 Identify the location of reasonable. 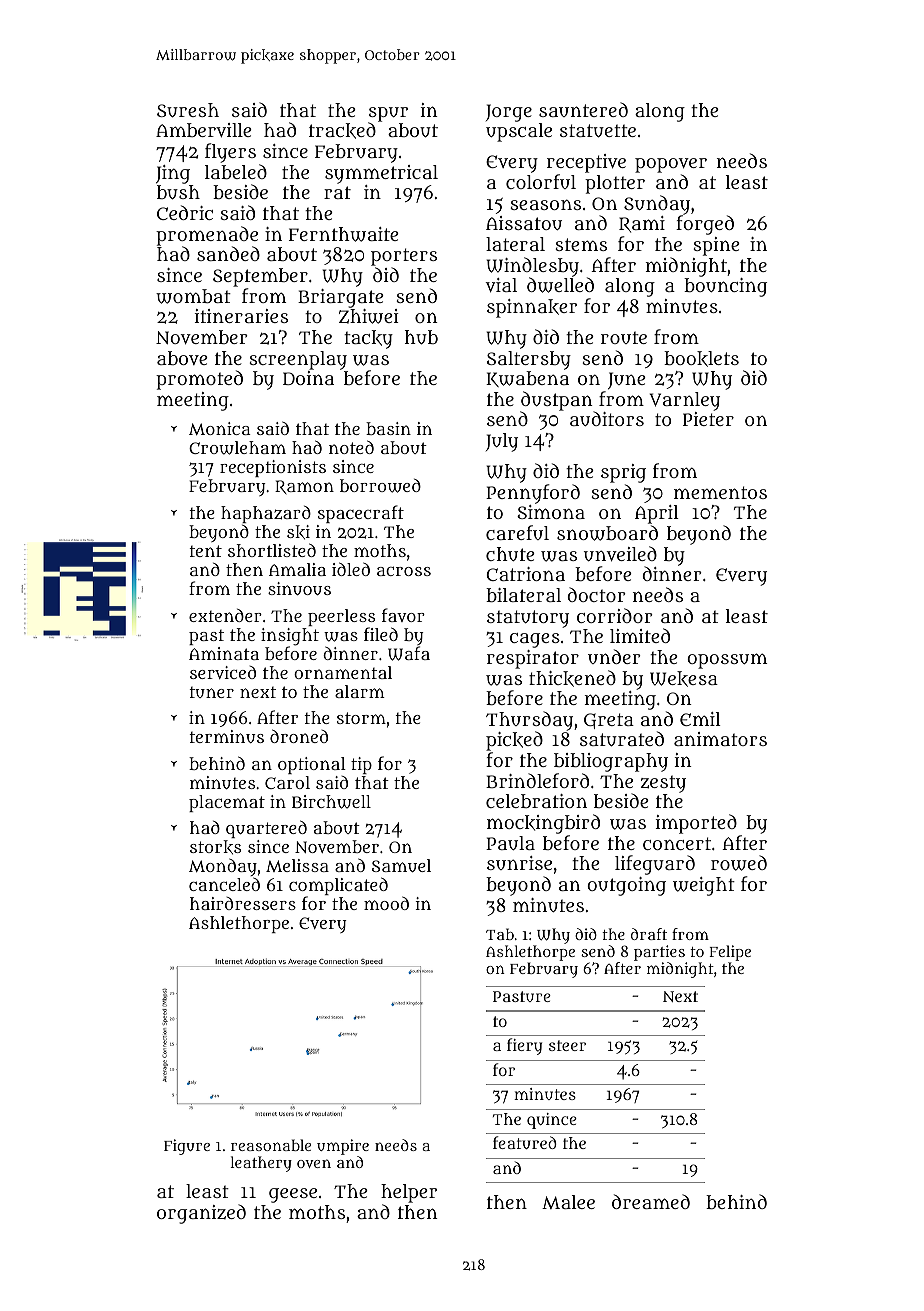
(271, 1145).
